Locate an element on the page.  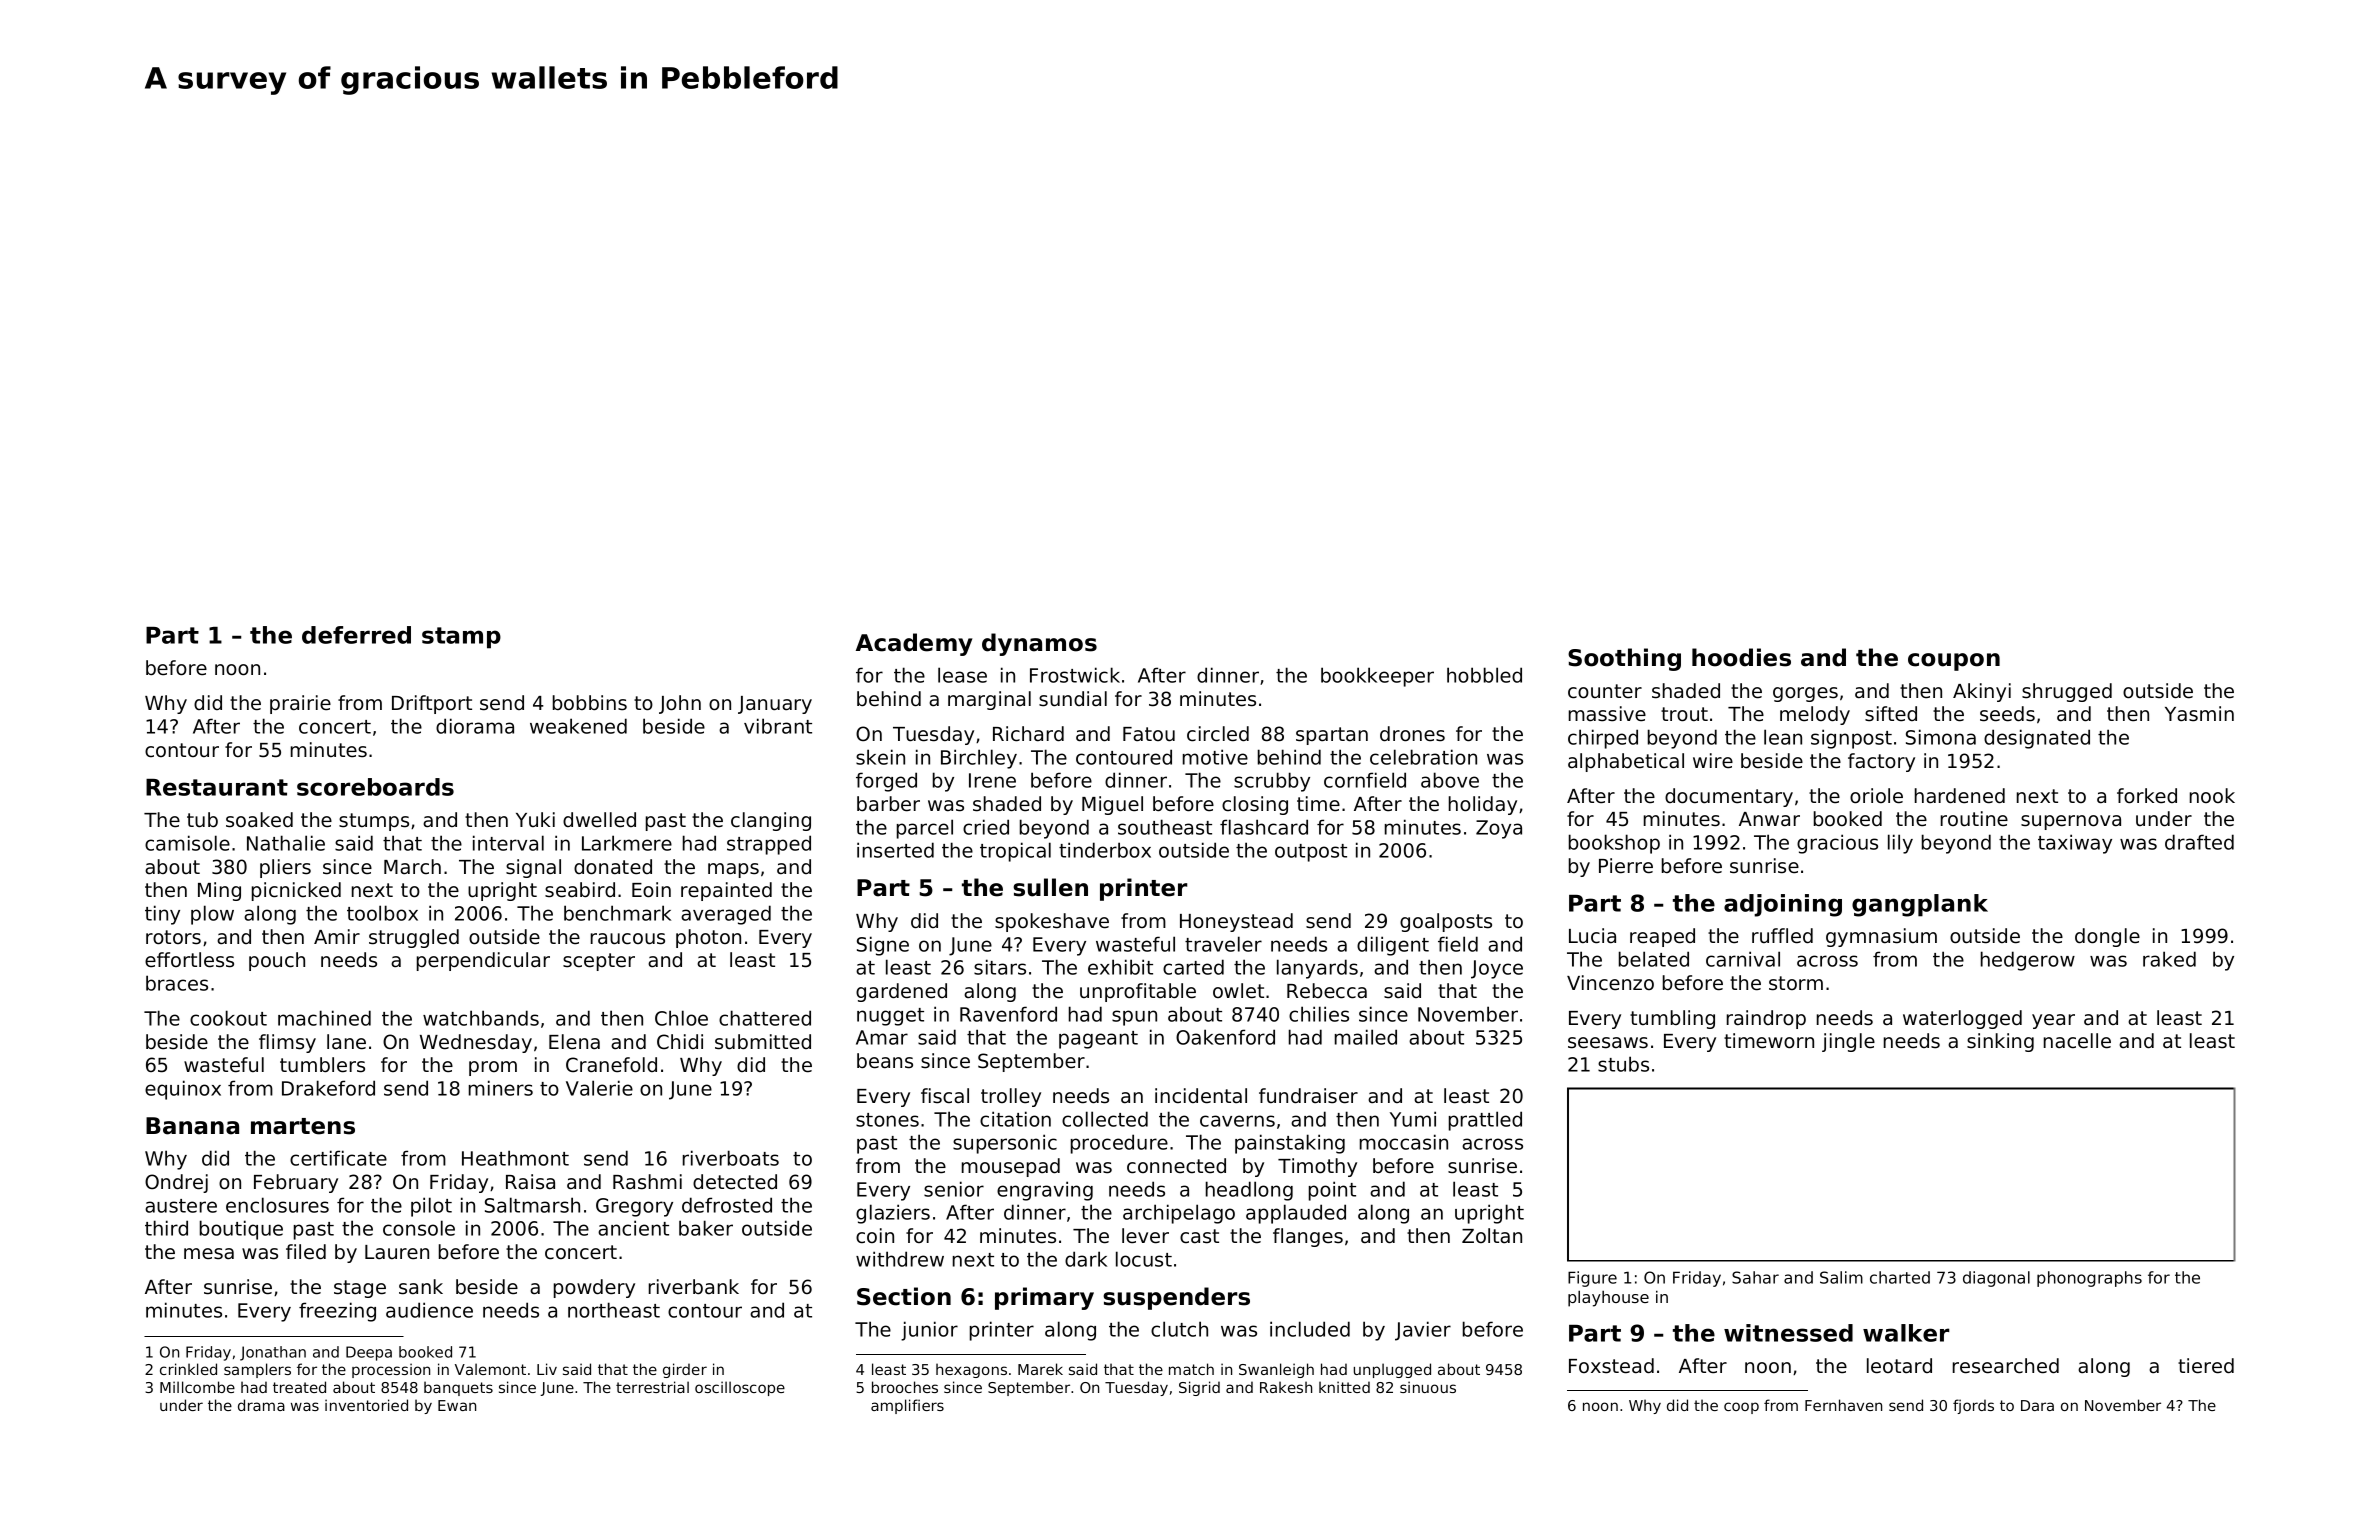
picnicked is located at coordinates (296, 891).
